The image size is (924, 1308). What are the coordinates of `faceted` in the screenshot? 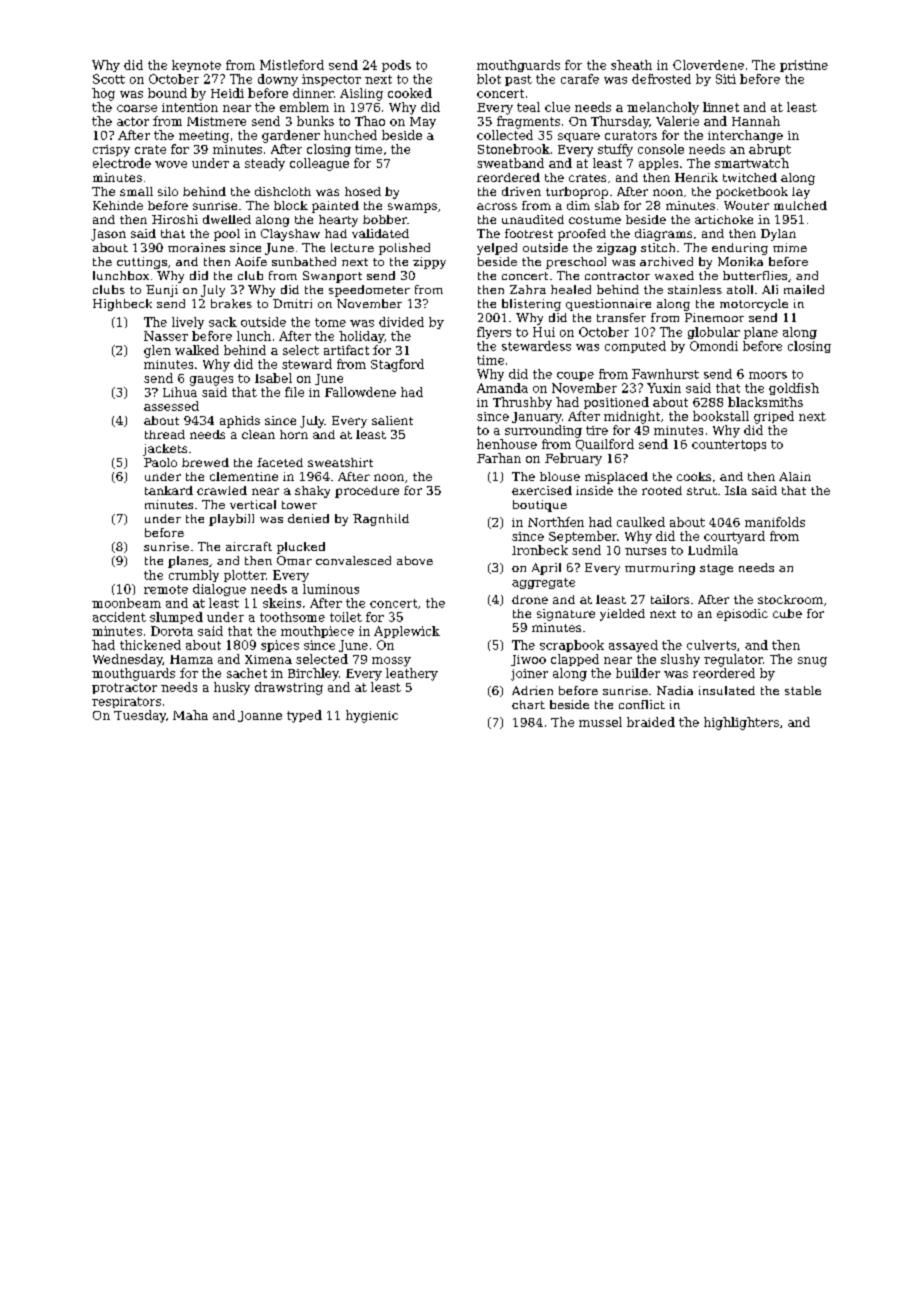 It's located at (280, 462).
